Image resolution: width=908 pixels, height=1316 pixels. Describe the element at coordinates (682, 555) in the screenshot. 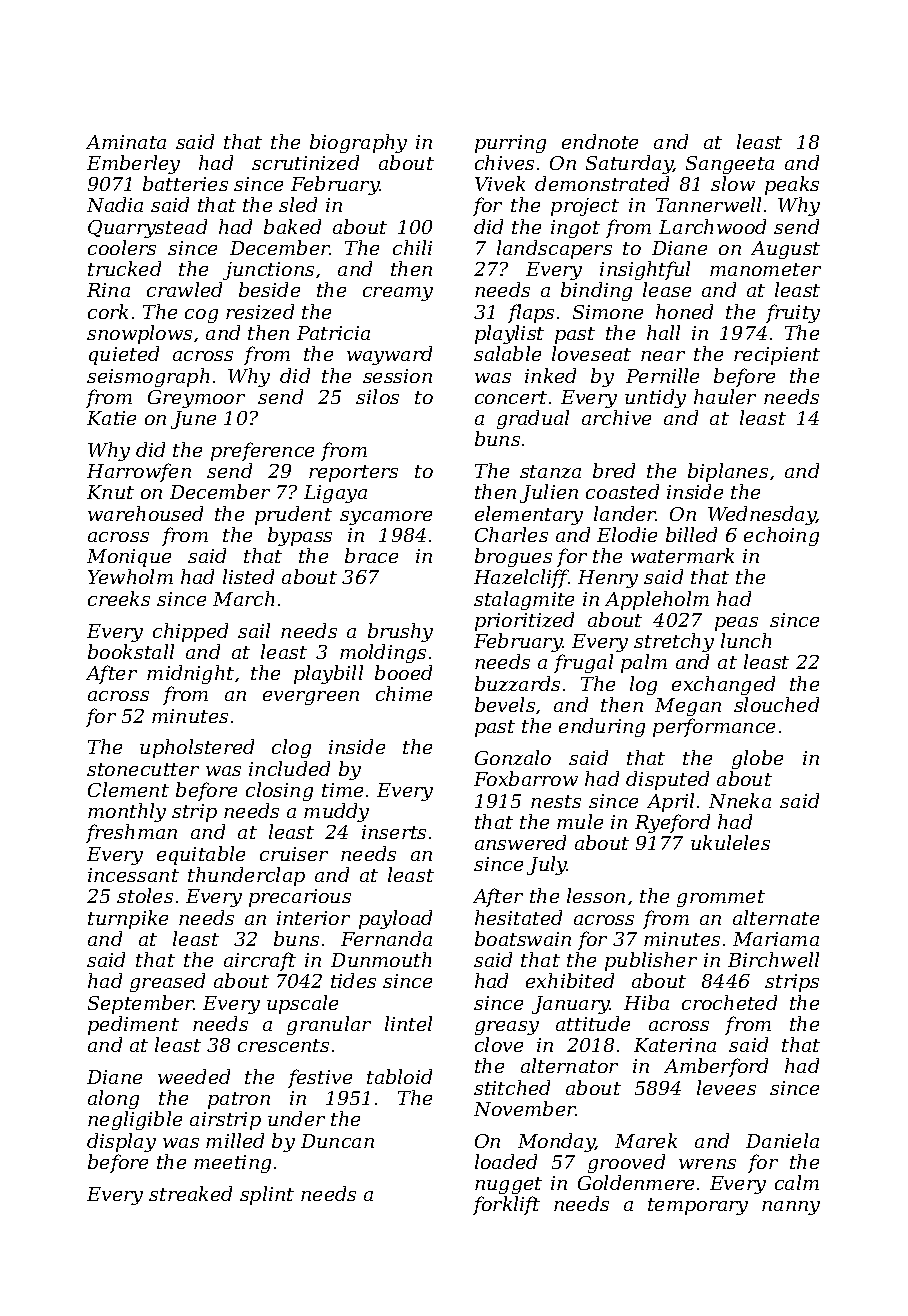

I see `watermark` at that location.
